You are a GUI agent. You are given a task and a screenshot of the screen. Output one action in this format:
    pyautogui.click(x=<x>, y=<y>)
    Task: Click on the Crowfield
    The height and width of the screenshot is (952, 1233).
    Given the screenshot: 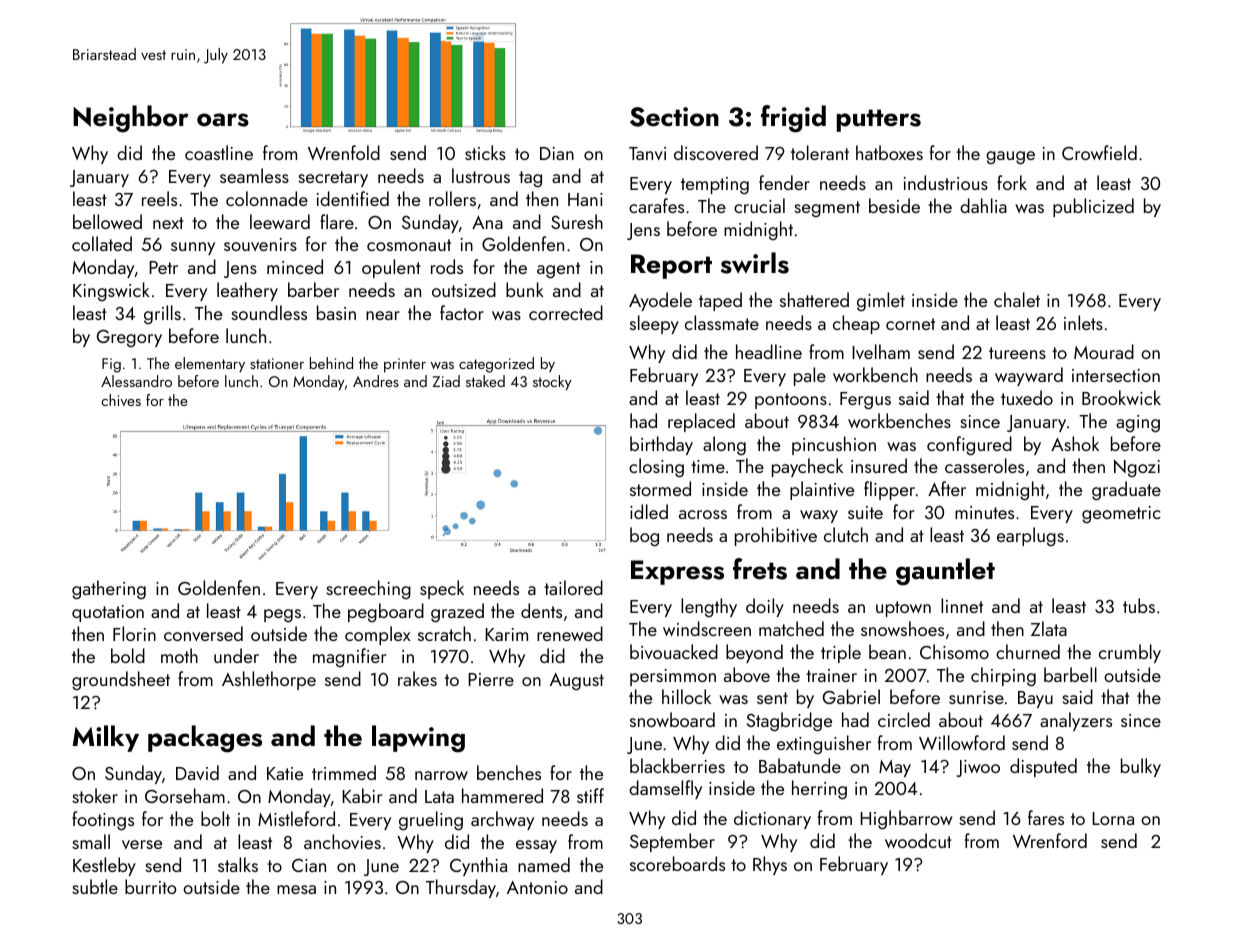 What is the action you would take?
    pyautogui.click(x=1099, y=152)
